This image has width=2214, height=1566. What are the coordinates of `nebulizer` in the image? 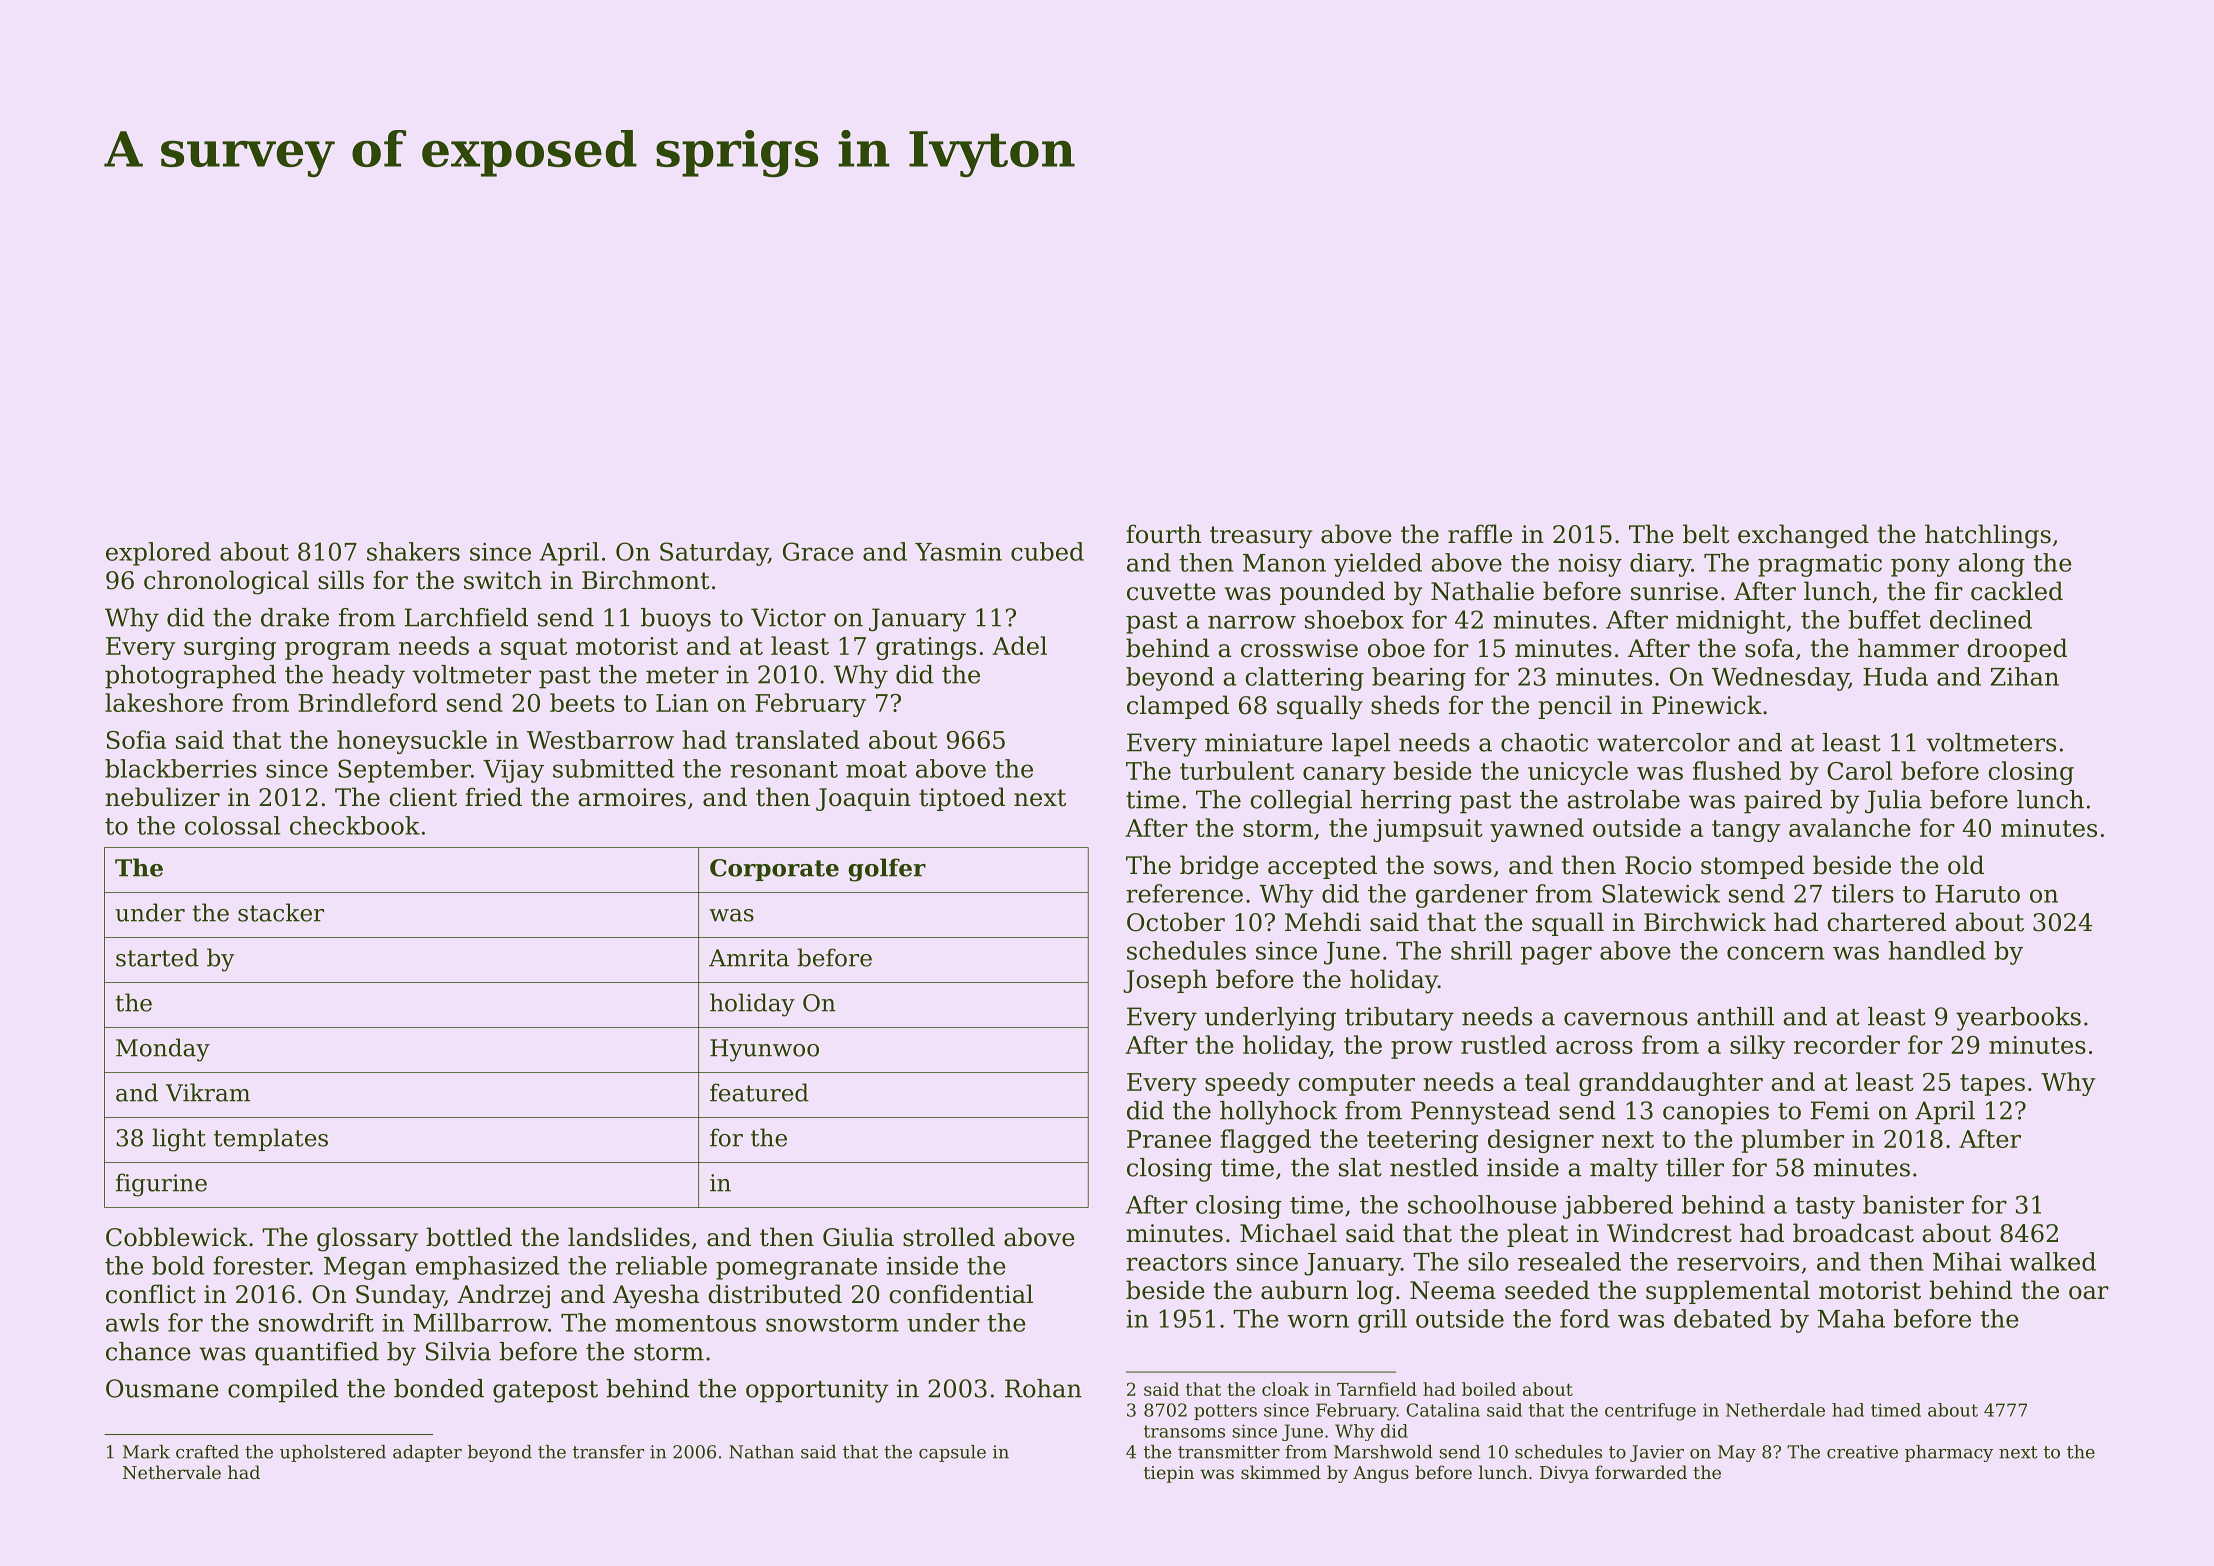 It's located at (162, 797).
